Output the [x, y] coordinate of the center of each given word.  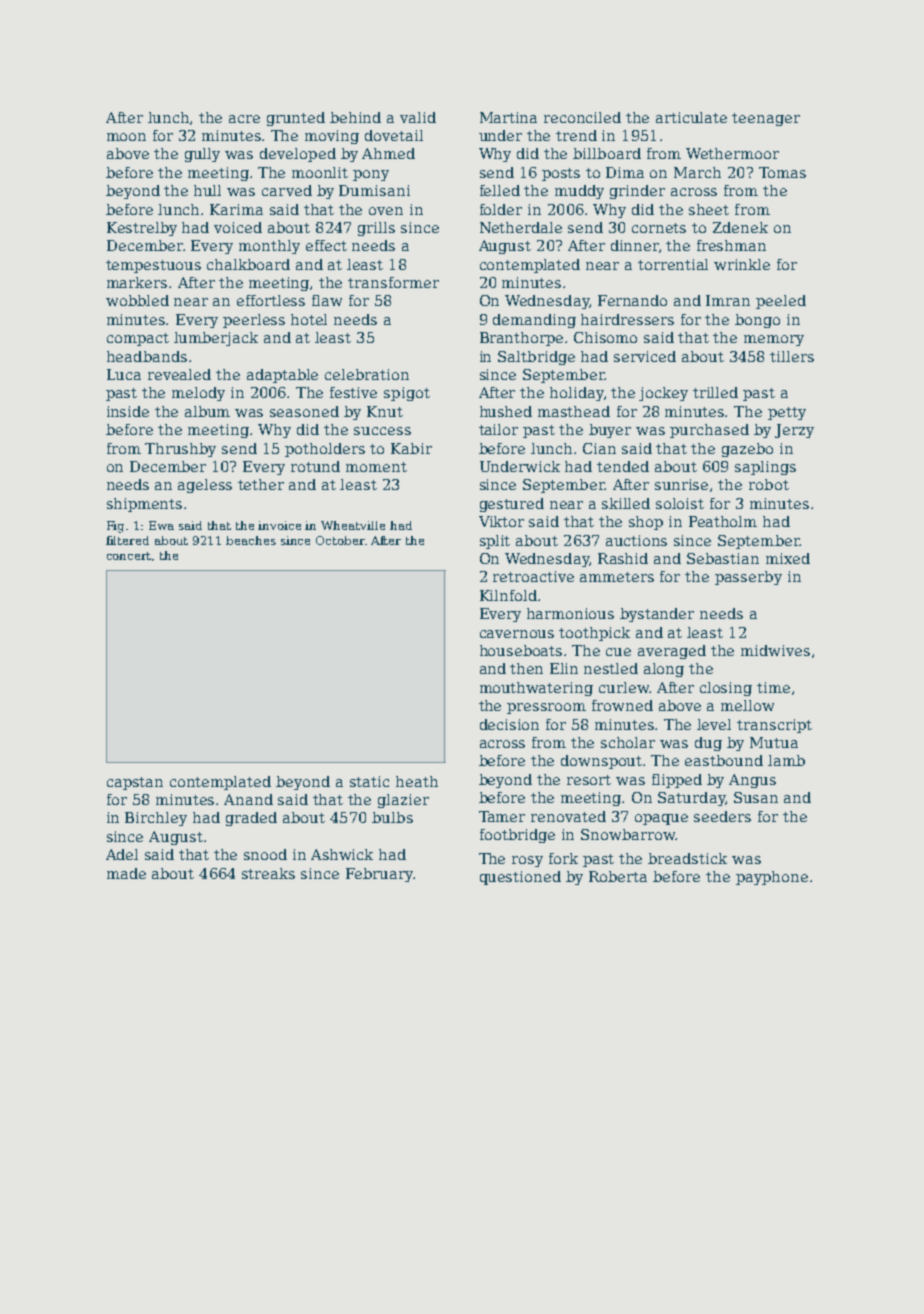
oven [386, 211]
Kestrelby [142, 229]
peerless [254, 321]
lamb [786, 760]
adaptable [282, 376]
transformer [393, 282]
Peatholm [723, 521]
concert [129, 556]
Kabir [411, 448]
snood [265, 854]
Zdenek [740, 227]
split [495, 542]
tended [623, 466]
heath [417, 781]
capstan [135, 783]
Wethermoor [732, 153]
